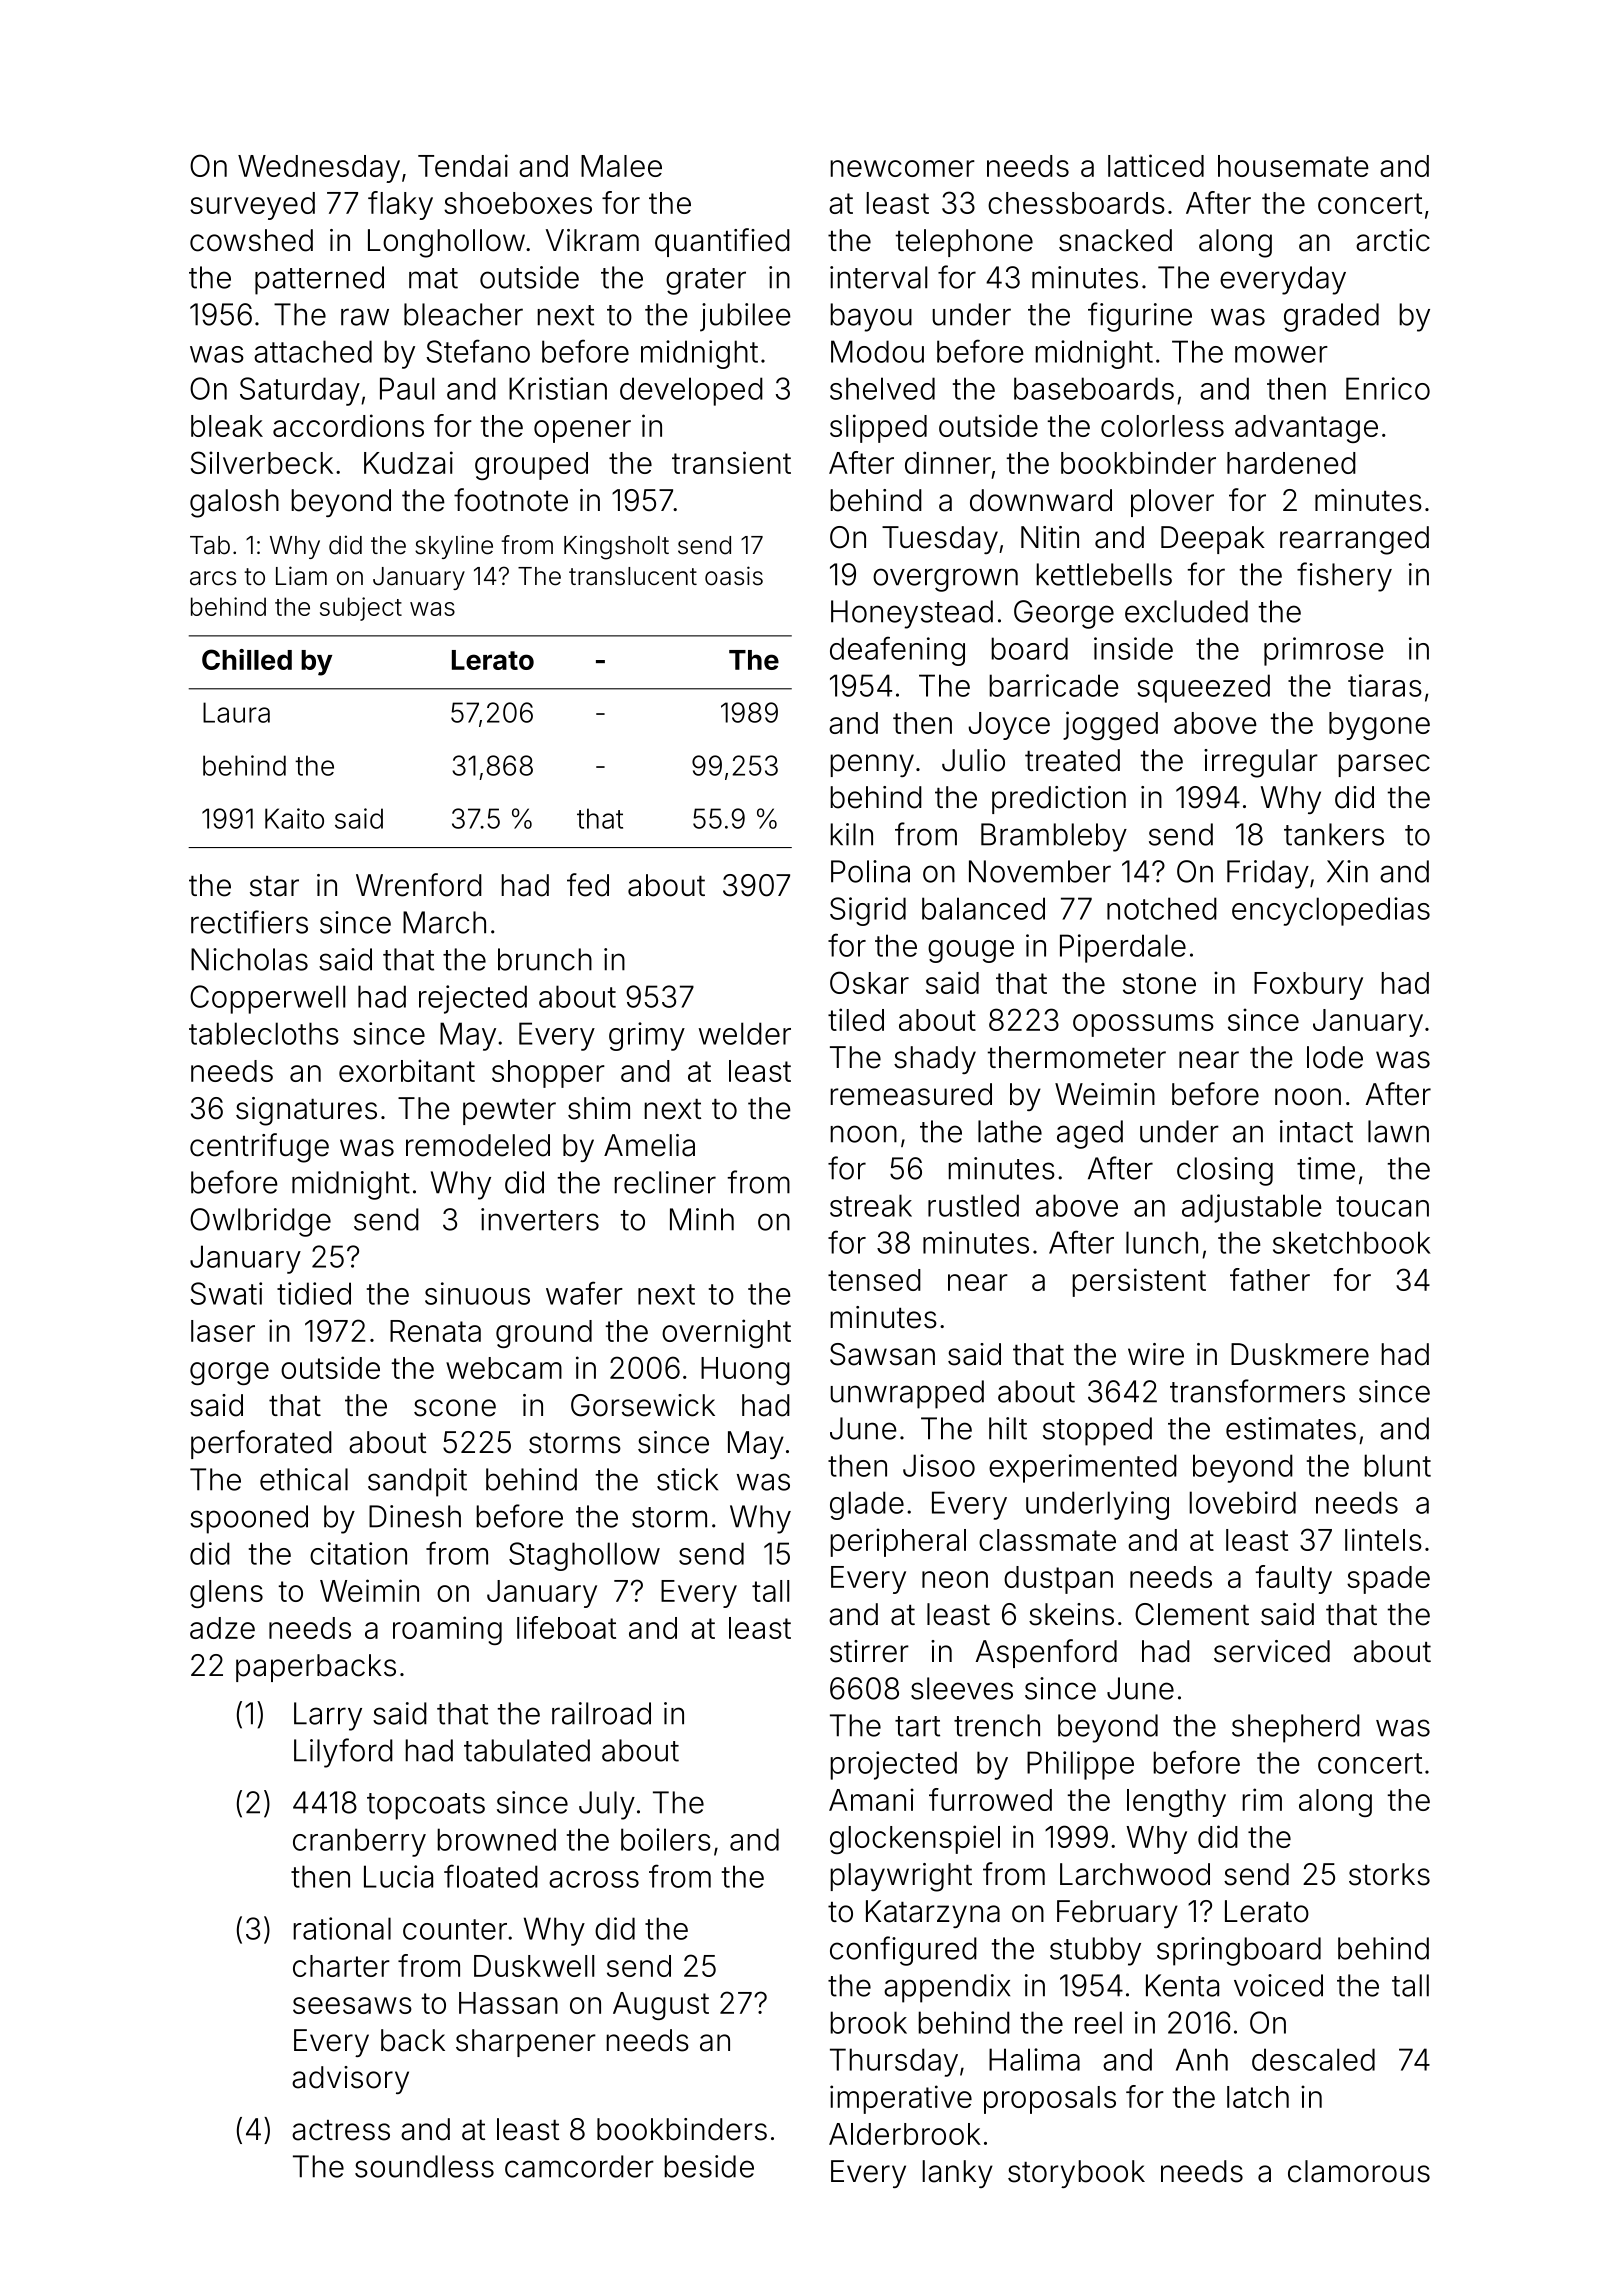 This page has height=2292, width=1620. What do you see at coordinates (957, 2174) in the page?
I see `lanky` at bounding box center [957, 2174].
